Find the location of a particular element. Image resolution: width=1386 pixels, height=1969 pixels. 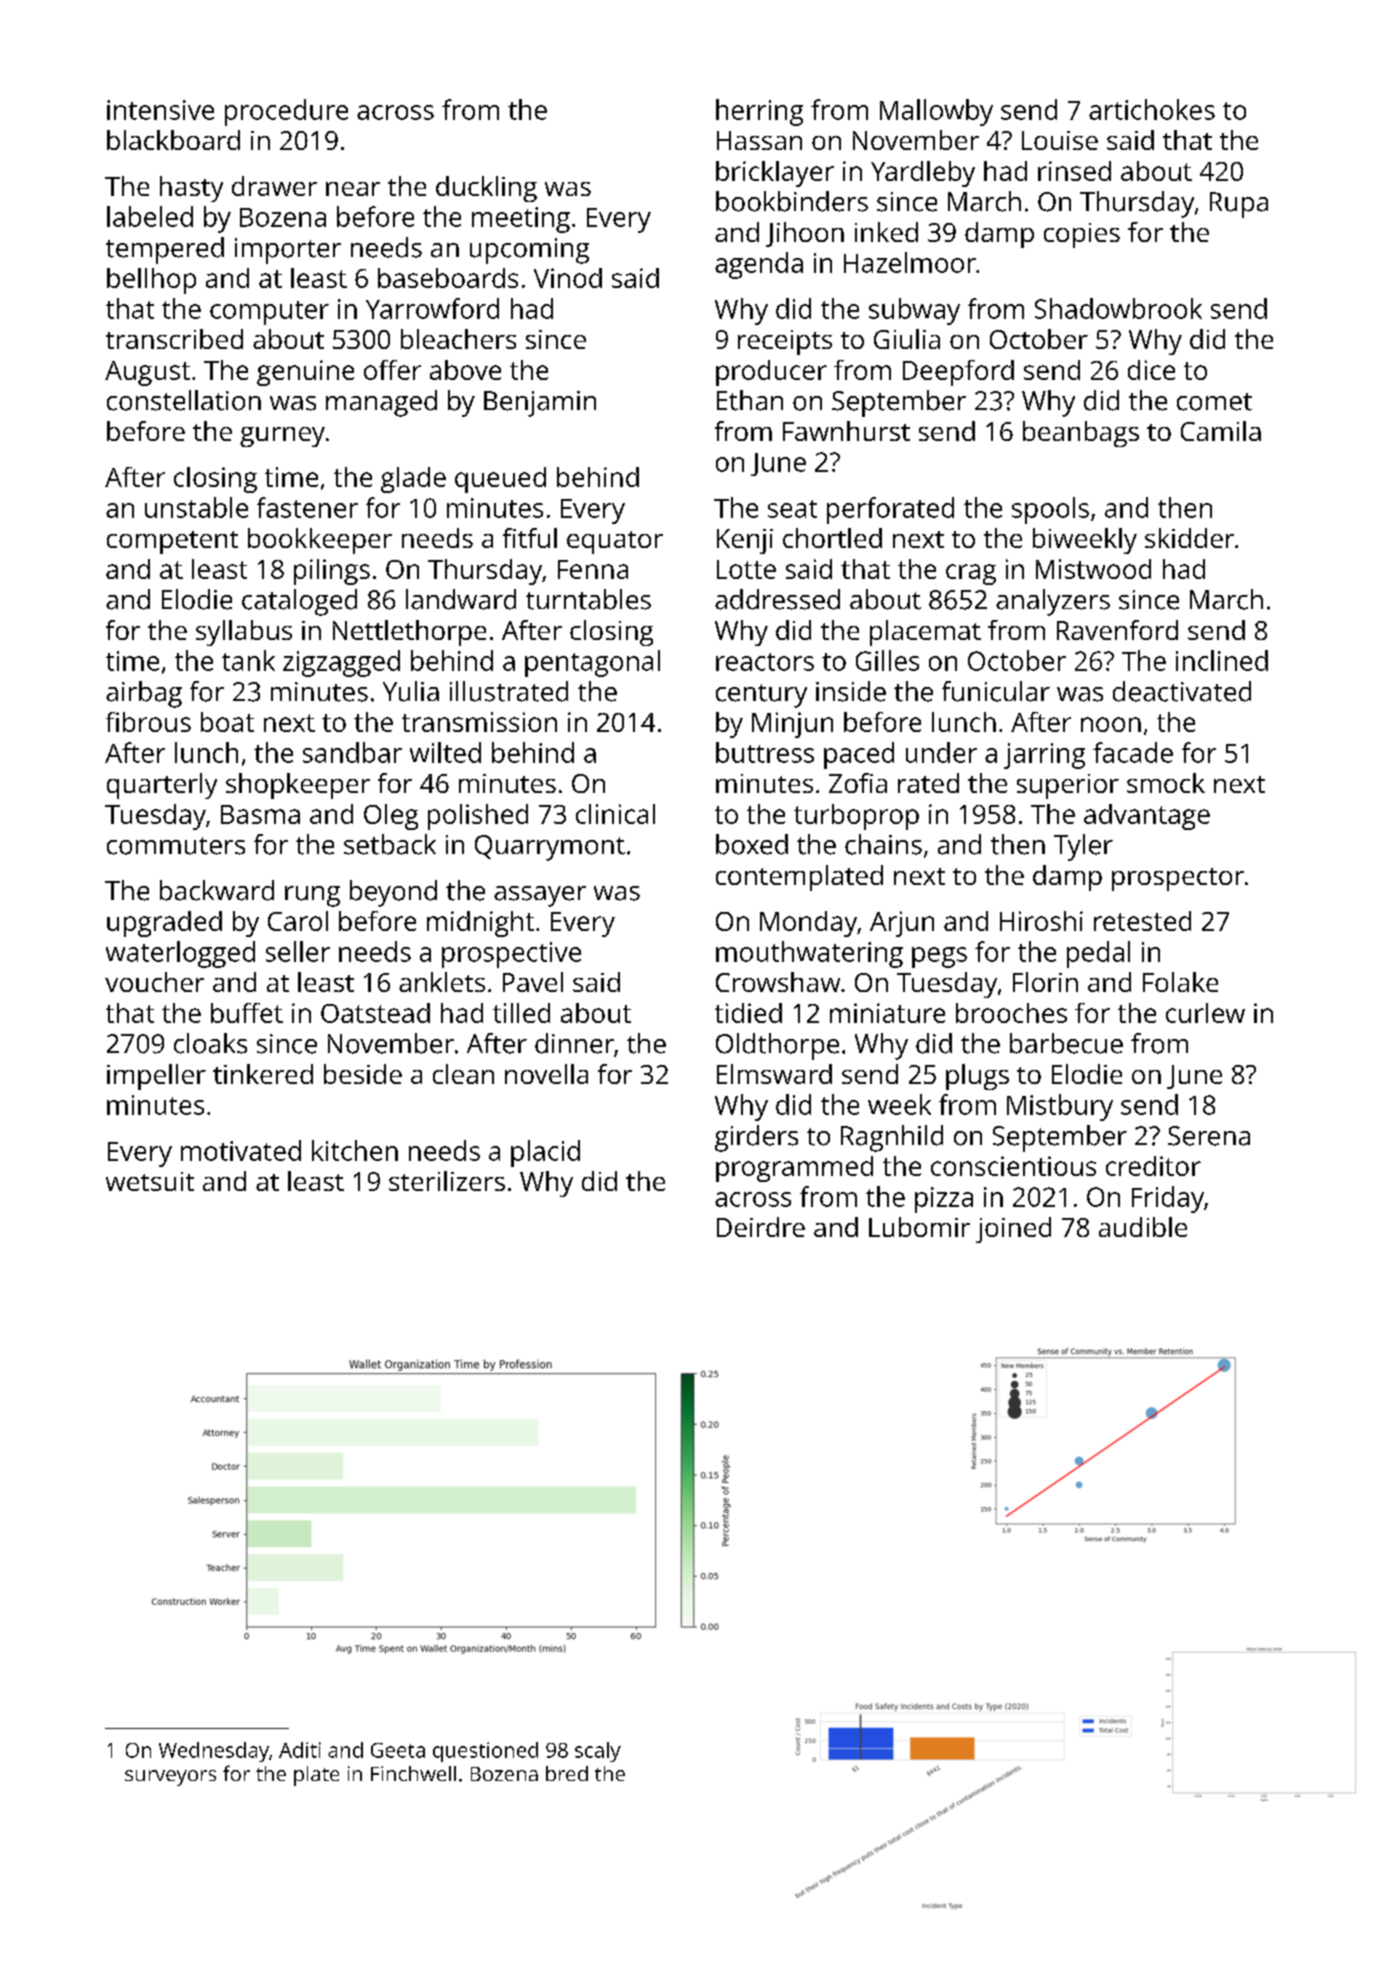

scaly is located at coordinates (598, 1752).
